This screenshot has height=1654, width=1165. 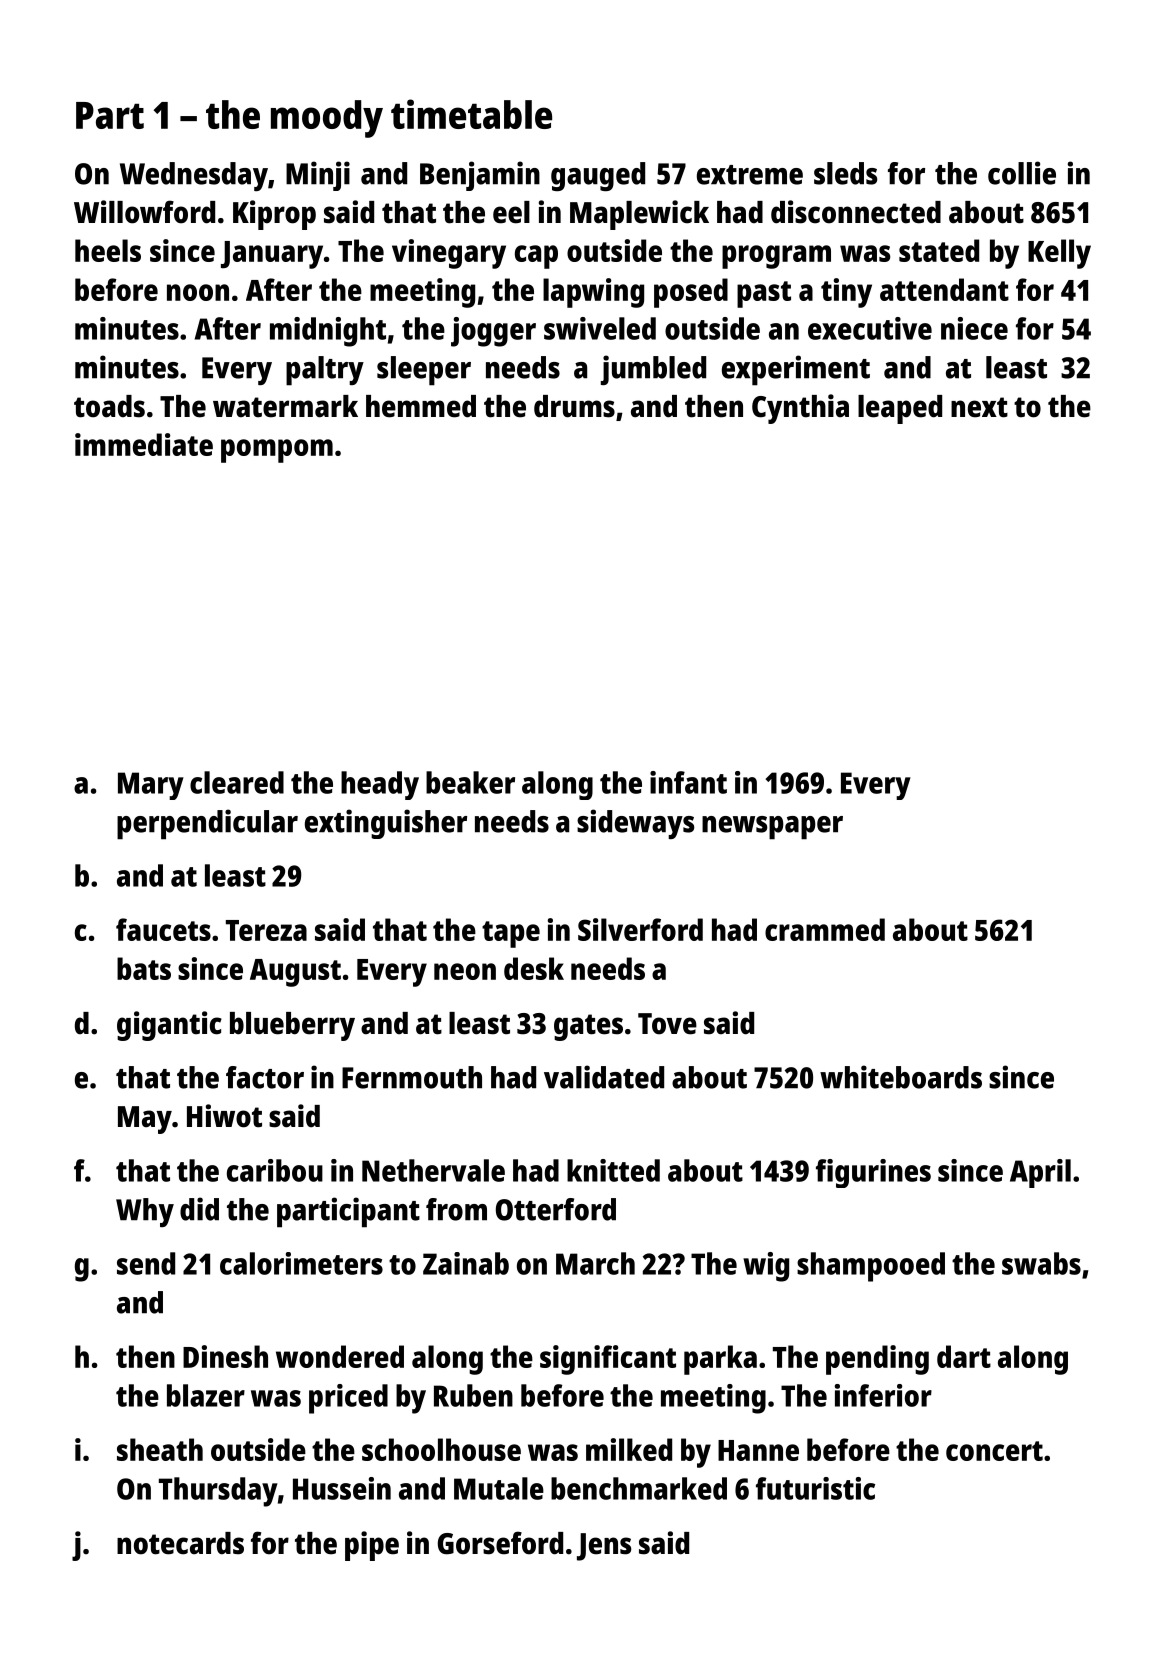 What do you see at coordinates (295, 973) in the screenshot?
I see `August` at bounding box center [295, 973].
